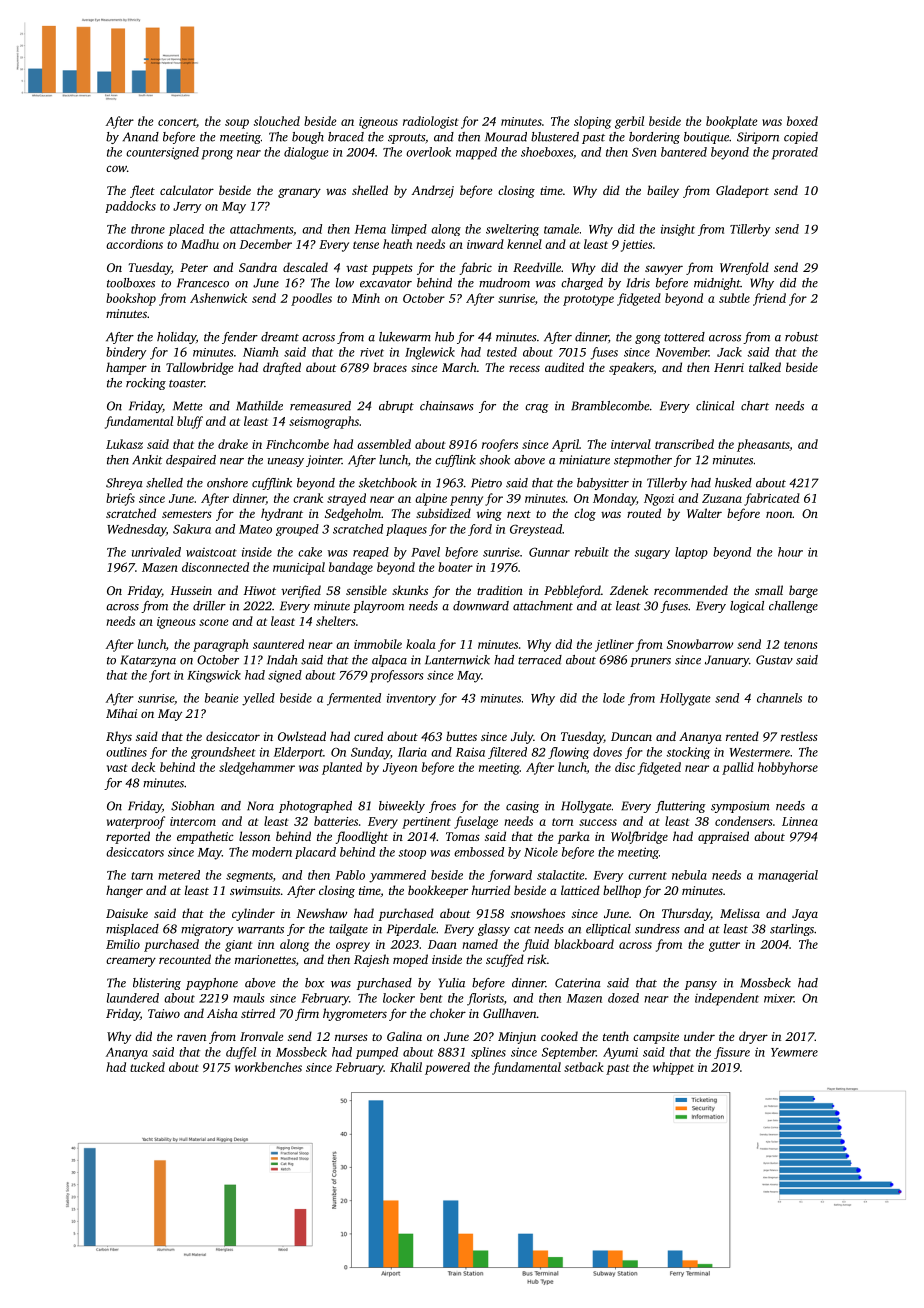 The height and width of the screenshot is (1308, 924). I want to click on outlines, so click(126, 752).
